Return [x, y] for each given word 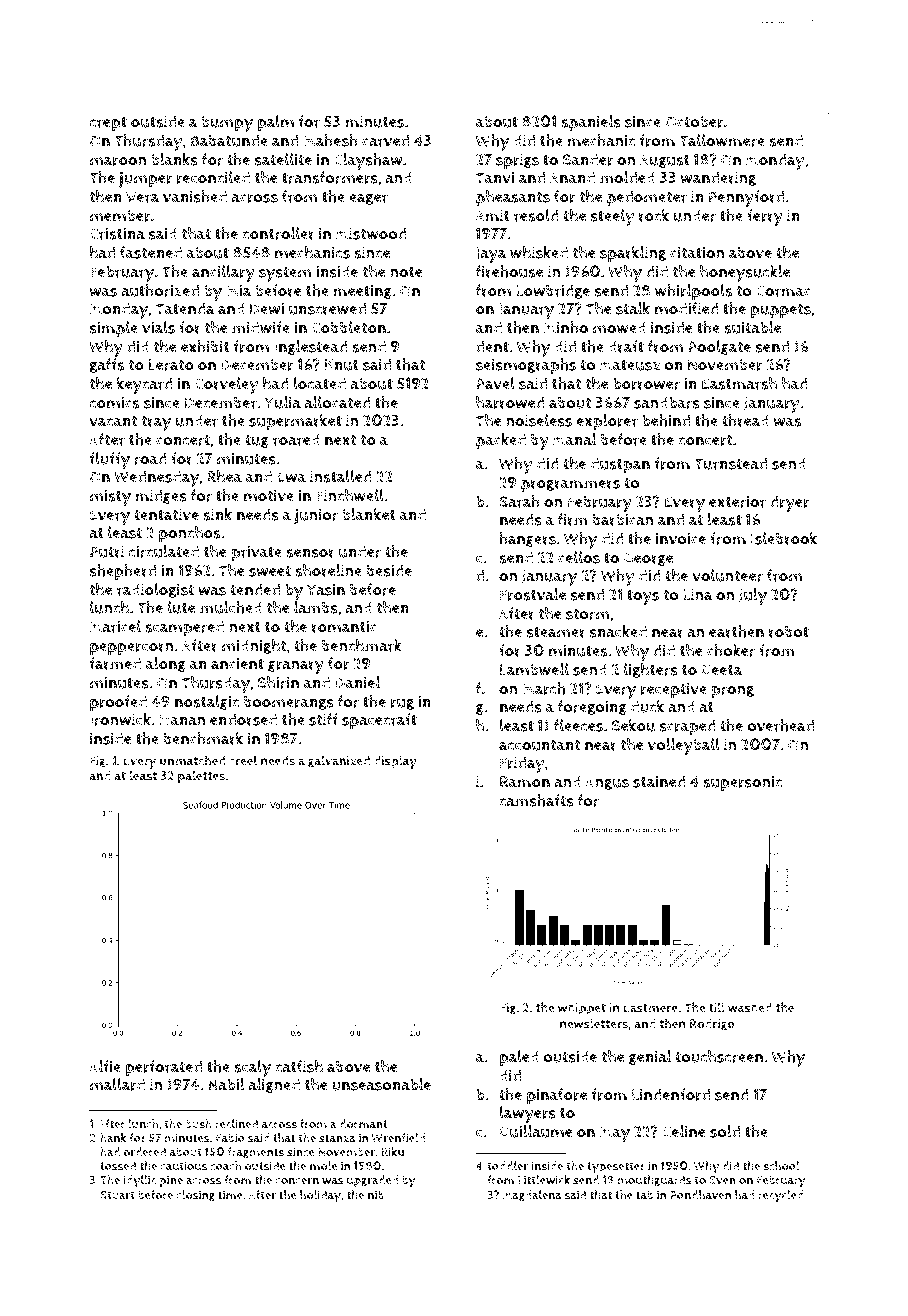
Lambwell [534, 669]
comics [114, 402]
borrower [646, 384]
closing [195, 1196]
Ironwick [120, 719]
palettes [201, 777]
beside [389, 570]
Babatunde [229, 140]
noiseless [539, 420]
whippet [582, 1009]
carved [385, 140]
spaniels [591, 123]
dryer [789, 503]
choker [731, 650]
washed [750, 1007]
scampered [184, 628]
